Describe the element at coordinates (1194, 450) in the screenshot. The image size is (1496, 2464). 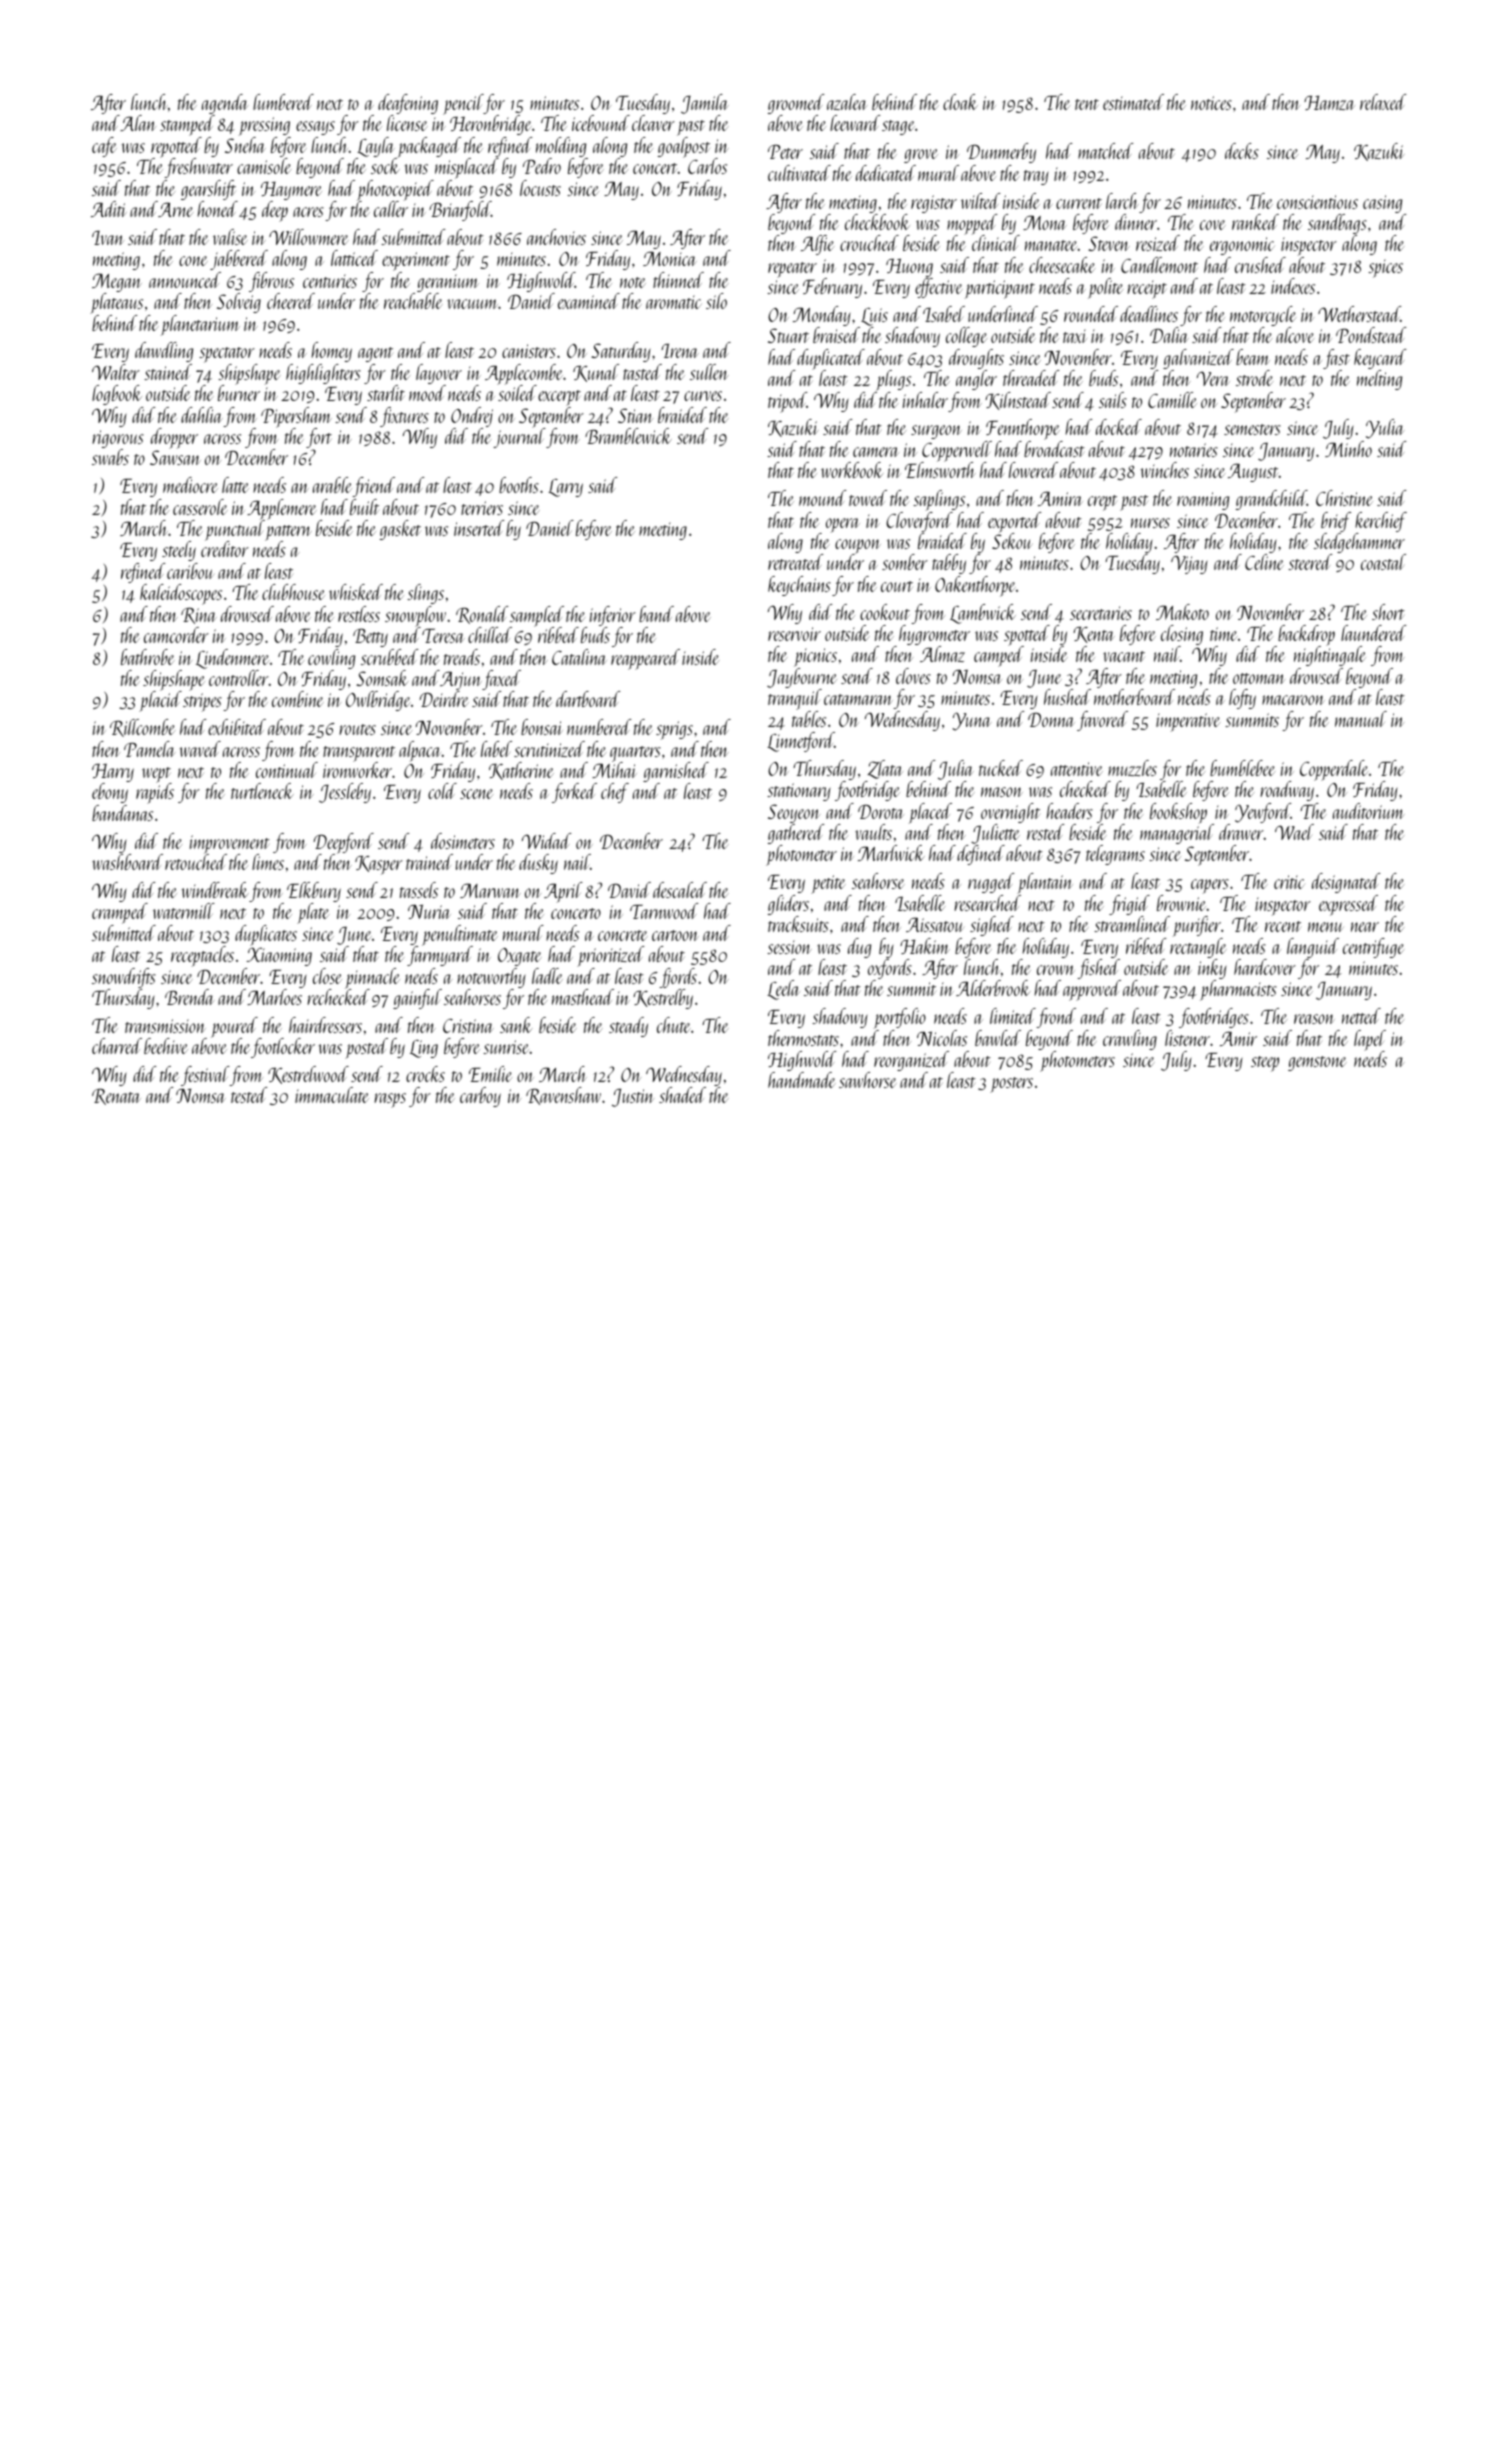
I see `notaries` at that location.
